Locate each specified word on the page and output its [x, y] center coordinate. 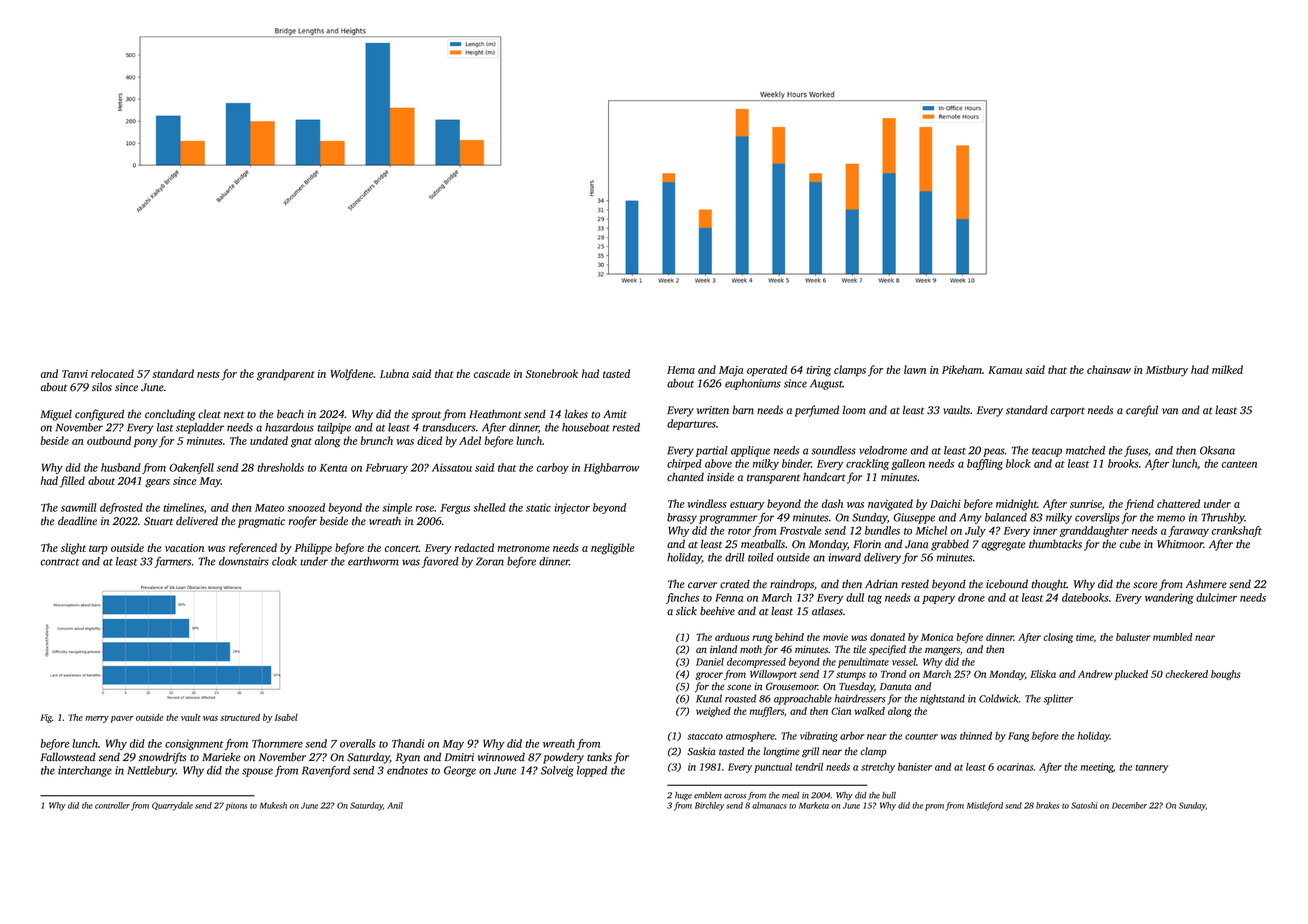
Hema [681, 370]
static [538, 507]
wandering [1169, 598]
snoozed [306, 507]
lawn [915, 369]
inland [723, 649]
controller [112, 805]
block [1018, 463]
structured [240, 717]
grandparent [286, 375]
